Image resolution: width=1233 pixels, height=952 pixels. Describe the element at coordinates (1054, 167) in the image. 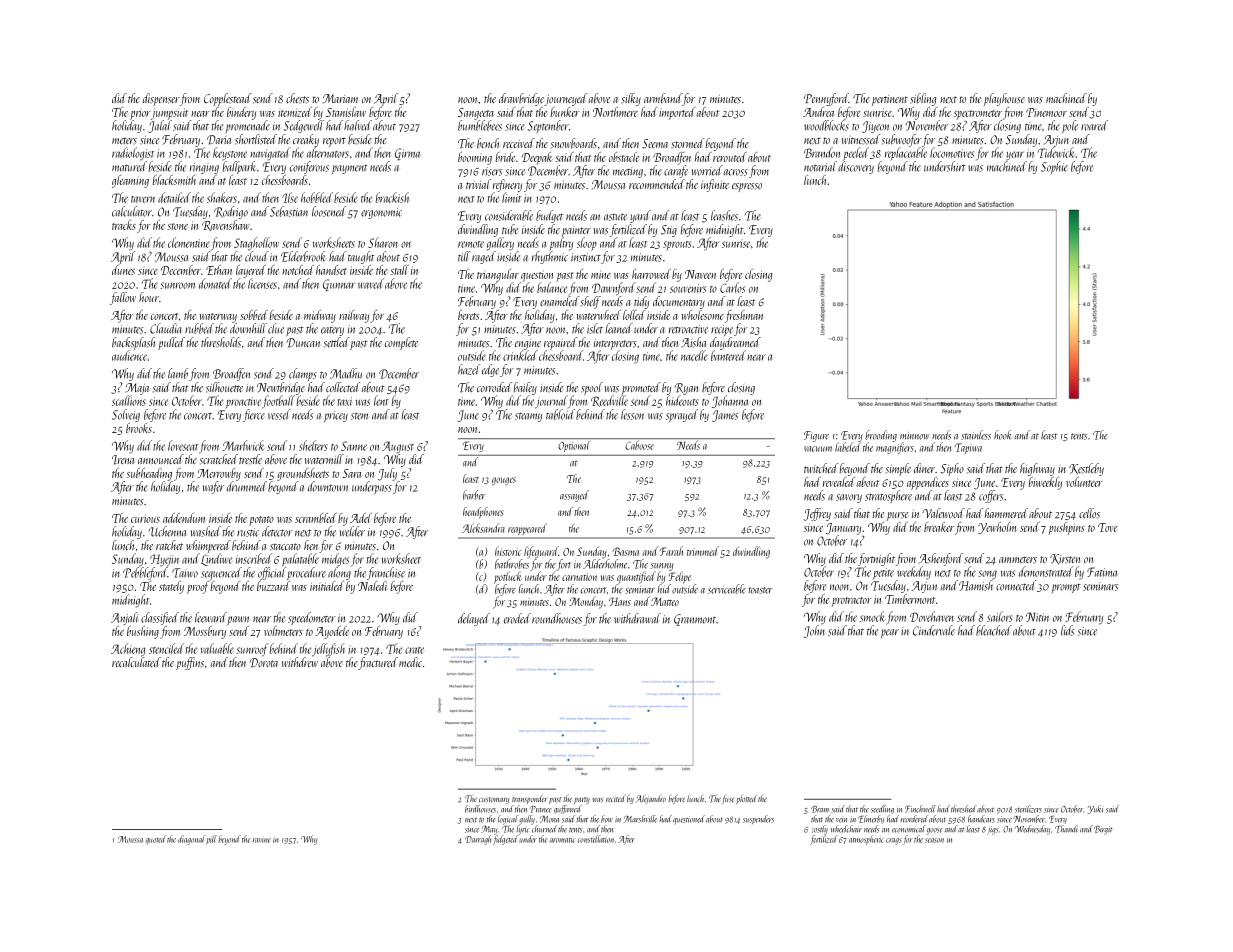

I see `Sophie` at that location.
